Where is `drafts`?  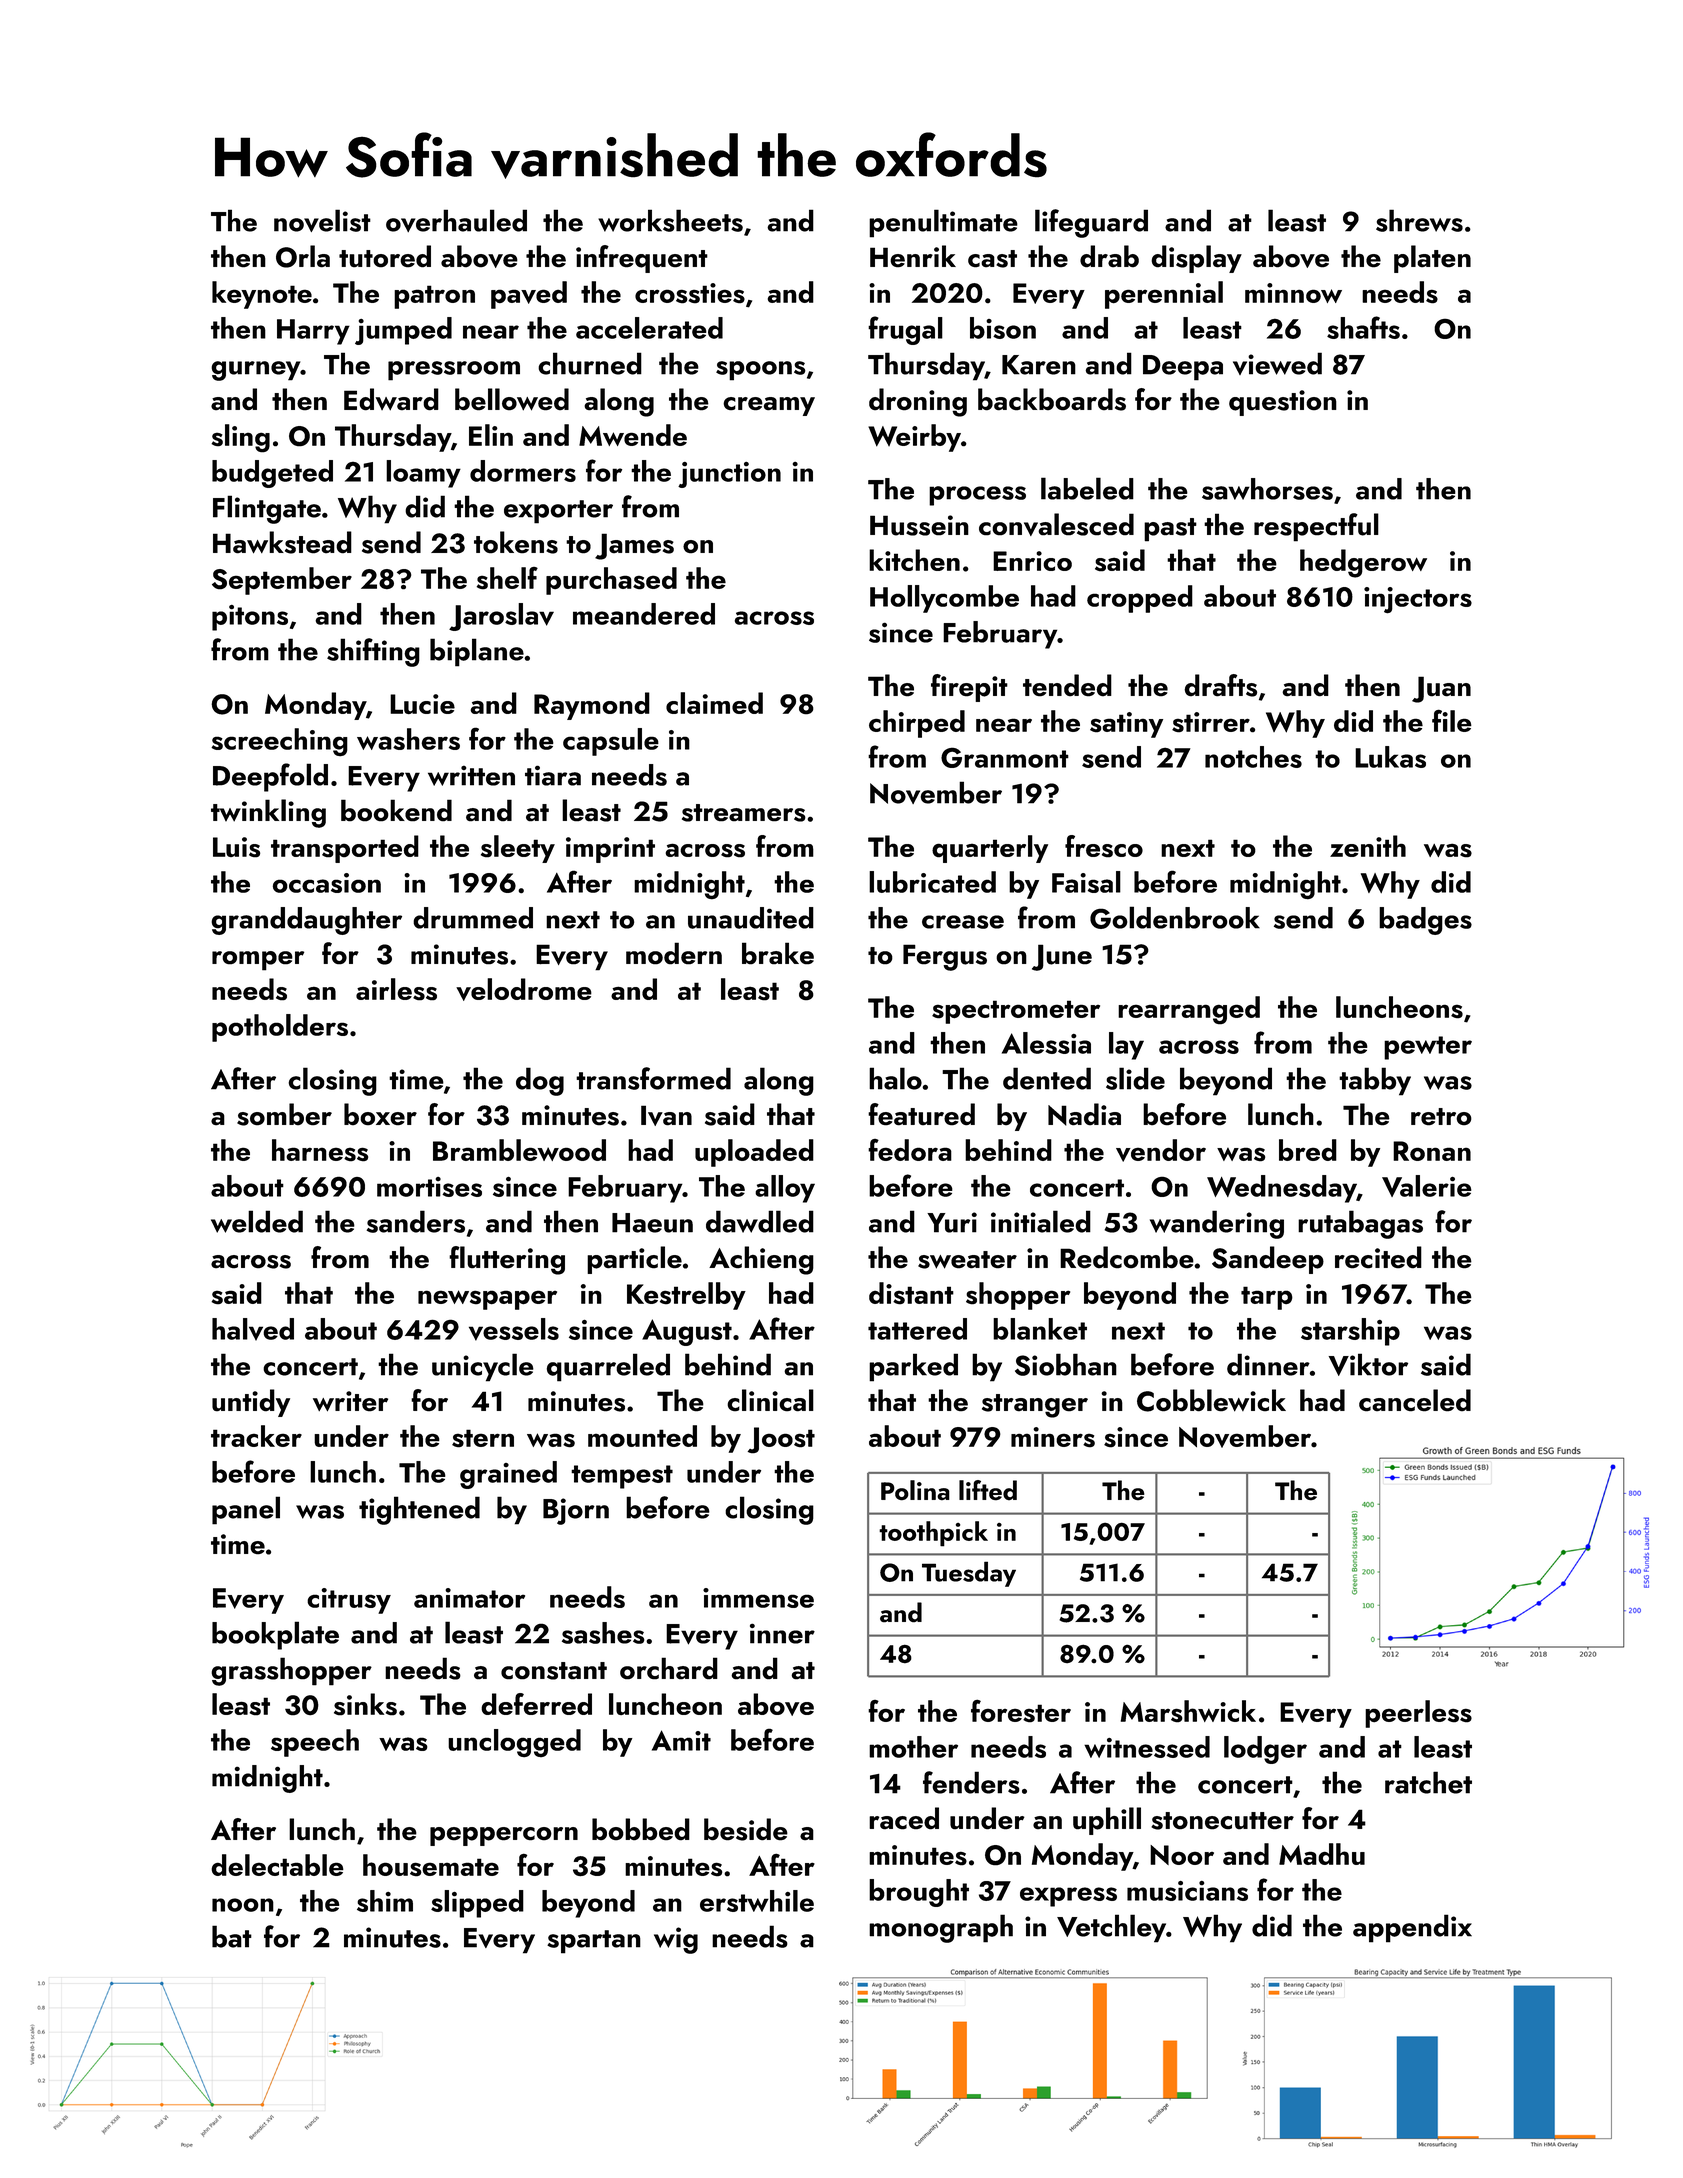
drafts is located at coordinates (1220, 685).
